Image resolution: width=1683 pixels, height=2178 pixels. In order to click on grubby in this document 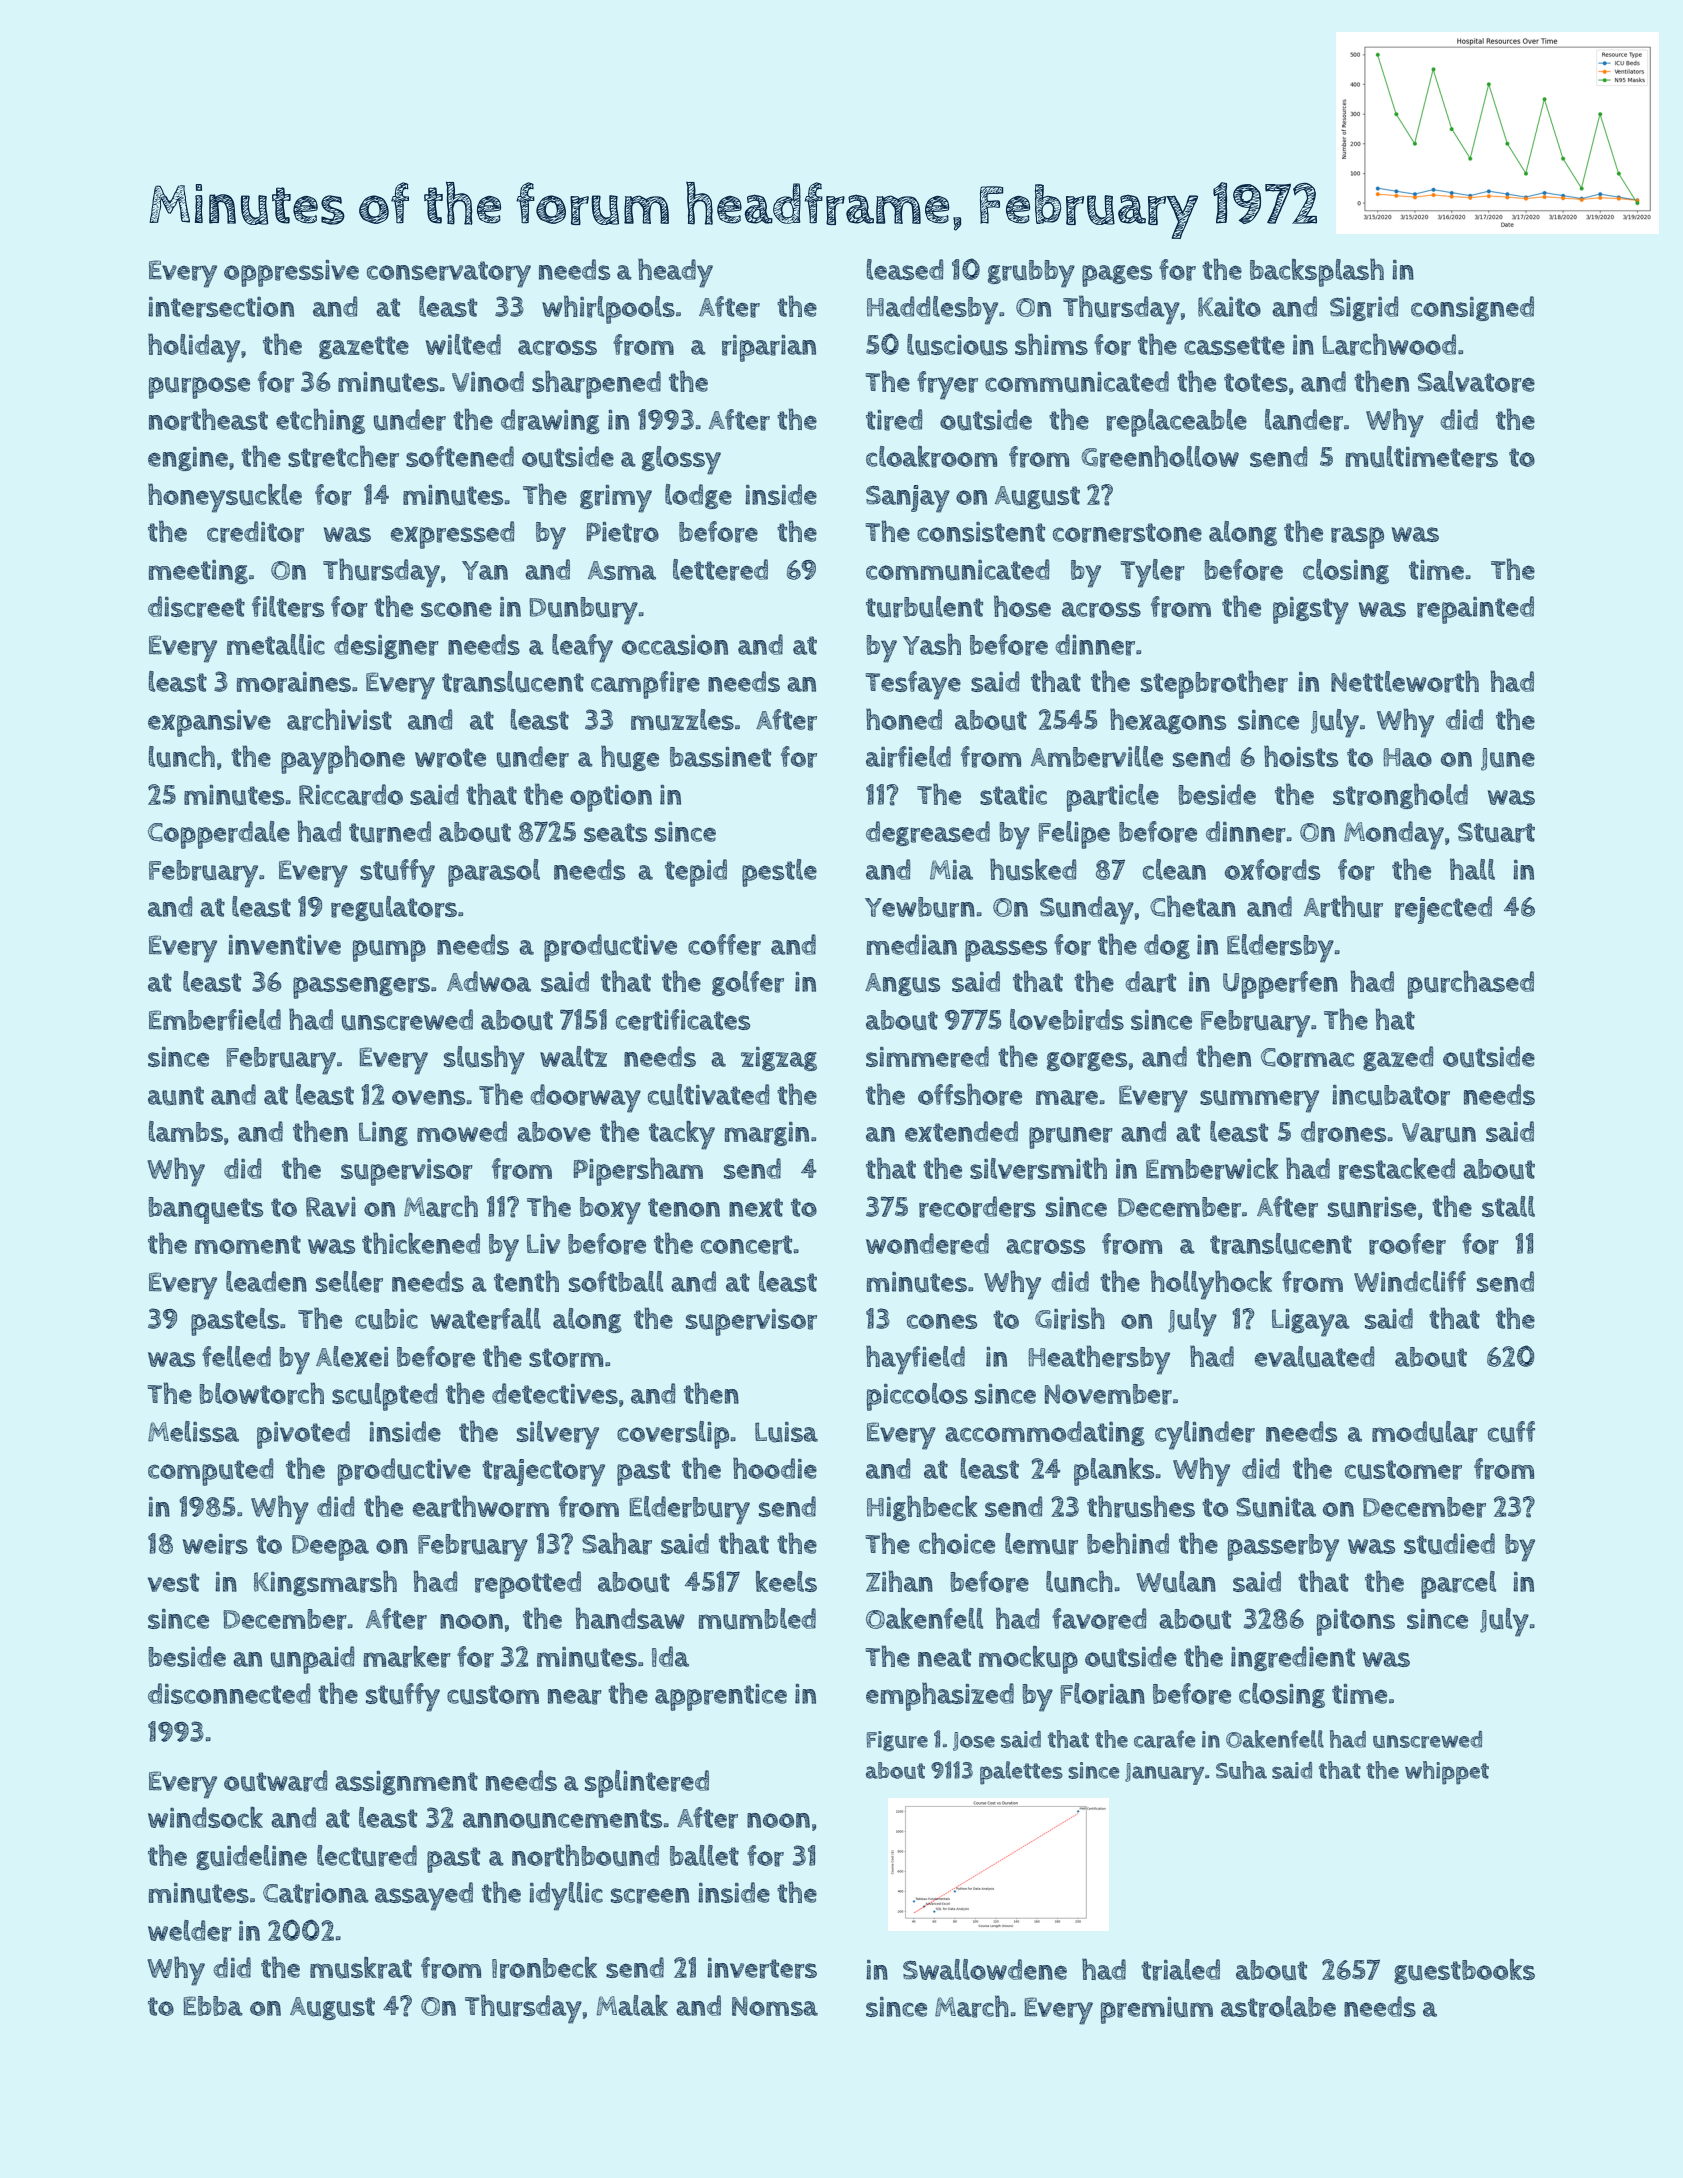, I will do `click(1031, 274)`.
